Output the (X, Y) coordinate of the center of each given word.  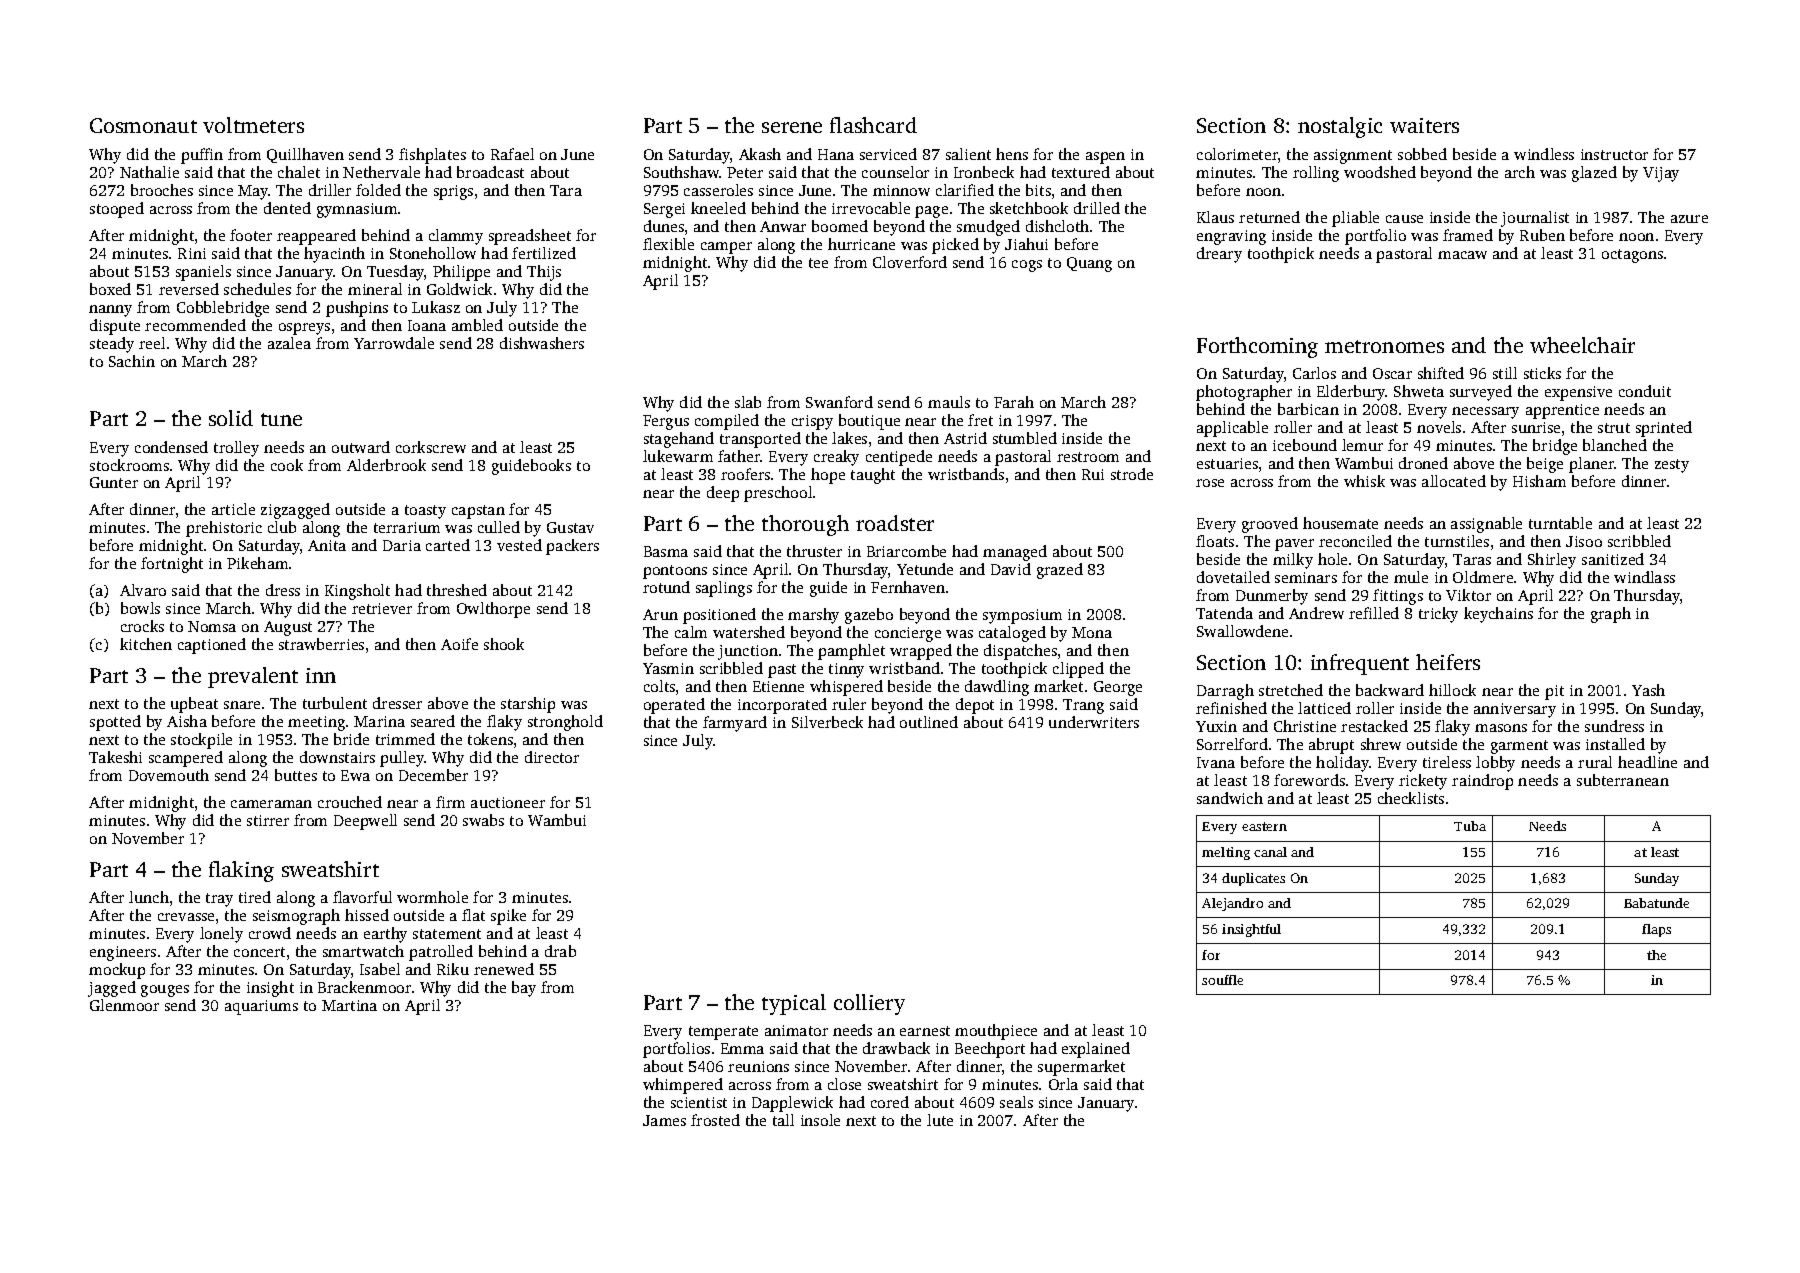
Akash (760, 154)
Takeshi (115, 757)
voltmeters (253, 125)
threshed (457, 590)
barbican (1308, 409)
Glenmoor (124, 1005)
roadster (895, 523)
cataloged (1012, 634)
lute (940, 1120)
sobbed (1422, 154)
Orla (1063, 1084)
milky (1293, 561)
